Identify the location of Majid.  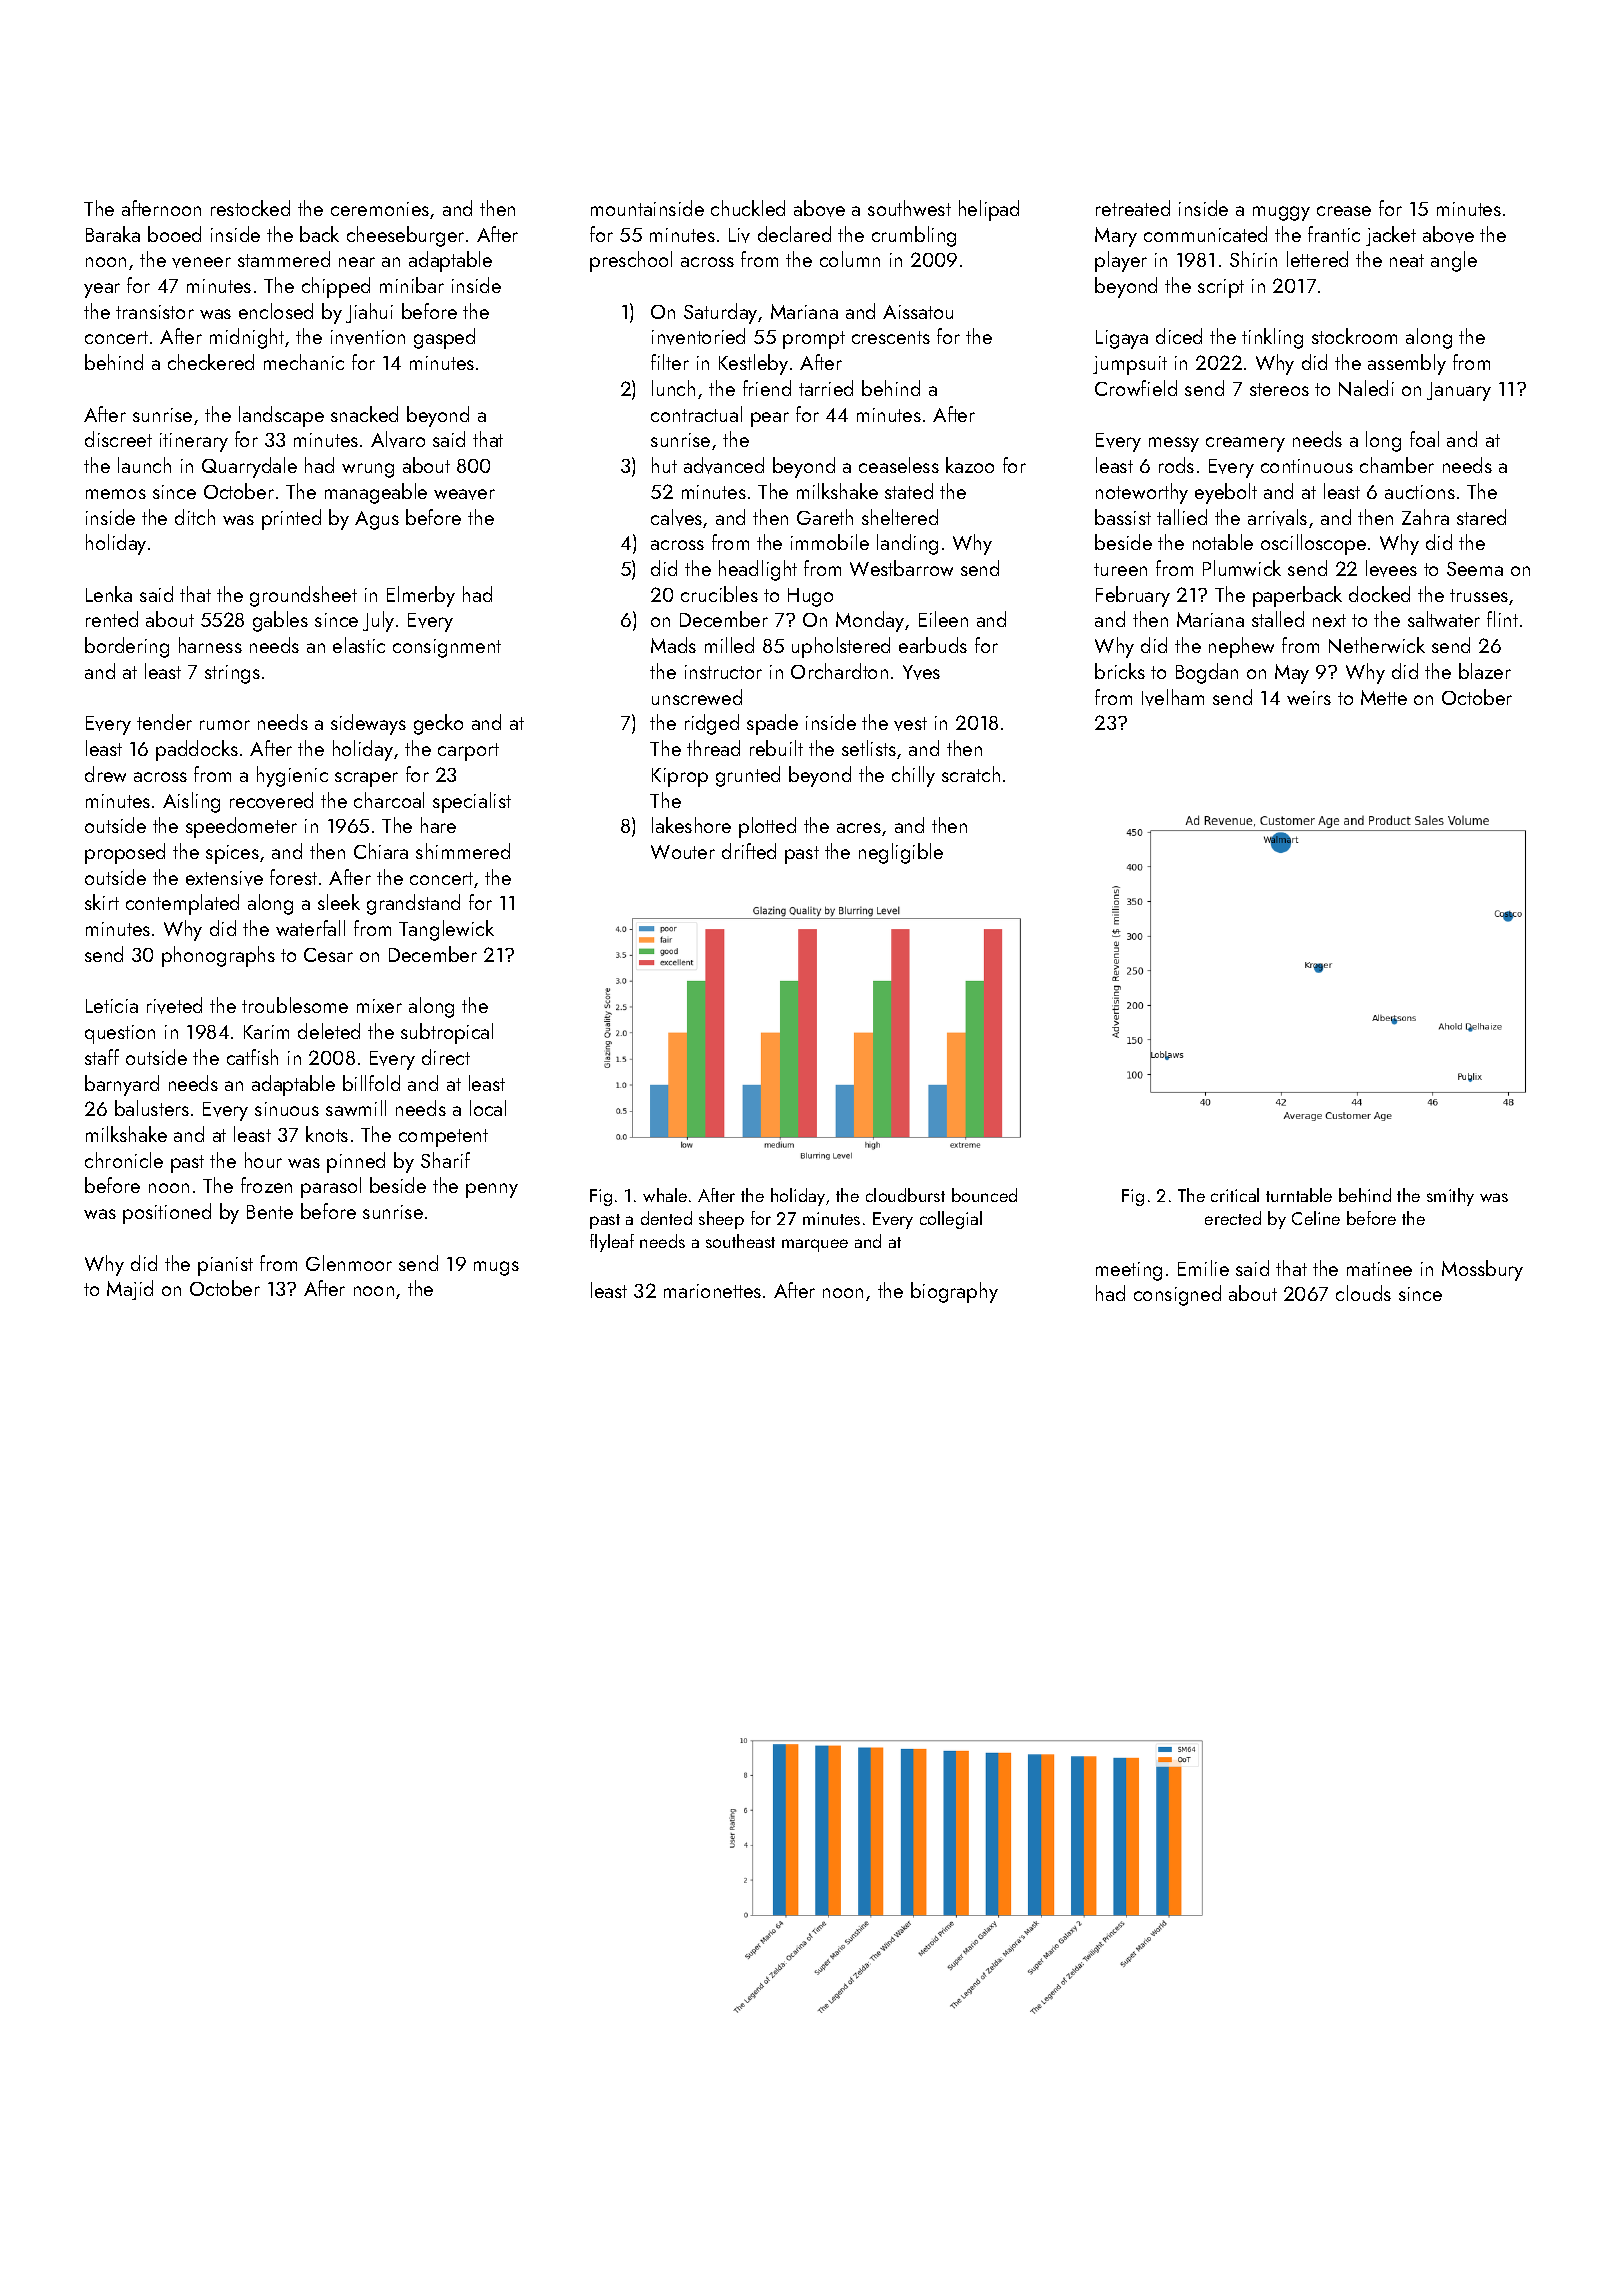
(130, 1290).
